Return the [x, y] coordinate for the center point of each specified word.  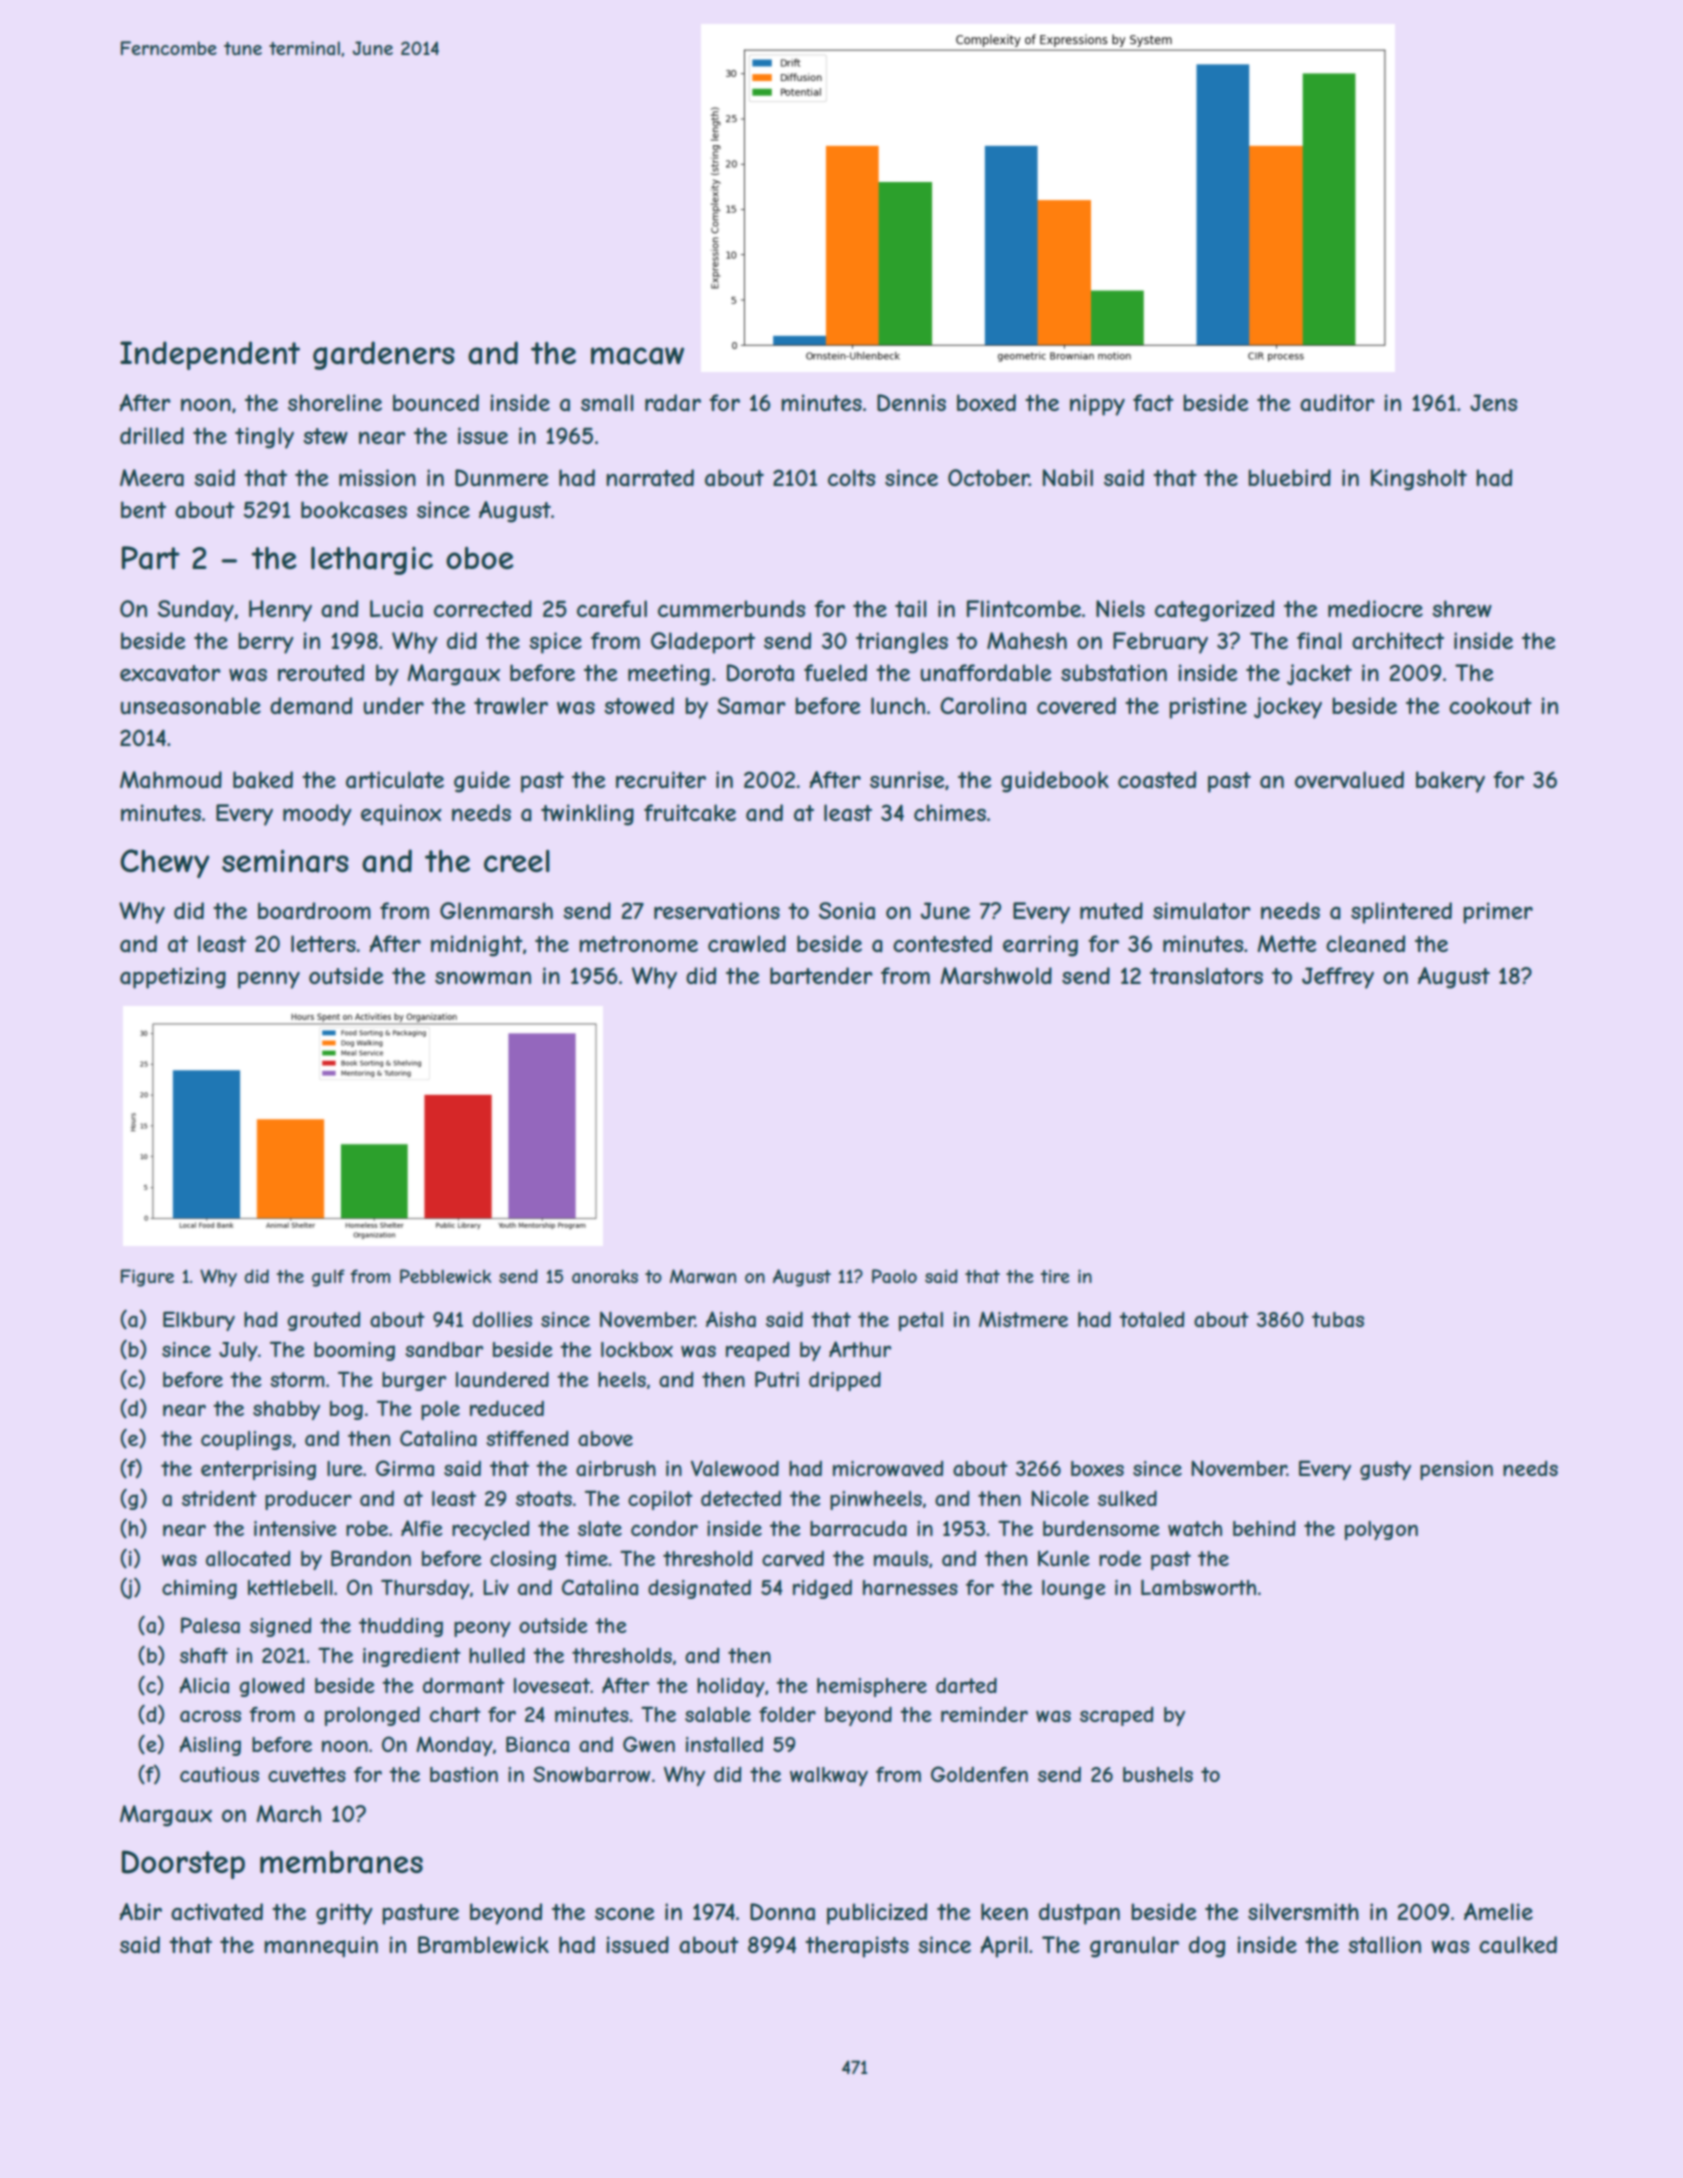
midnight [477, 946]
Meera [152, 478]
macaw [637, 356]
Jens [1493, 402]
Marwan [703, 1276]
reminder [984, 1714]
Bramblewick [483, 1945]
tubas [1338, 1320]
